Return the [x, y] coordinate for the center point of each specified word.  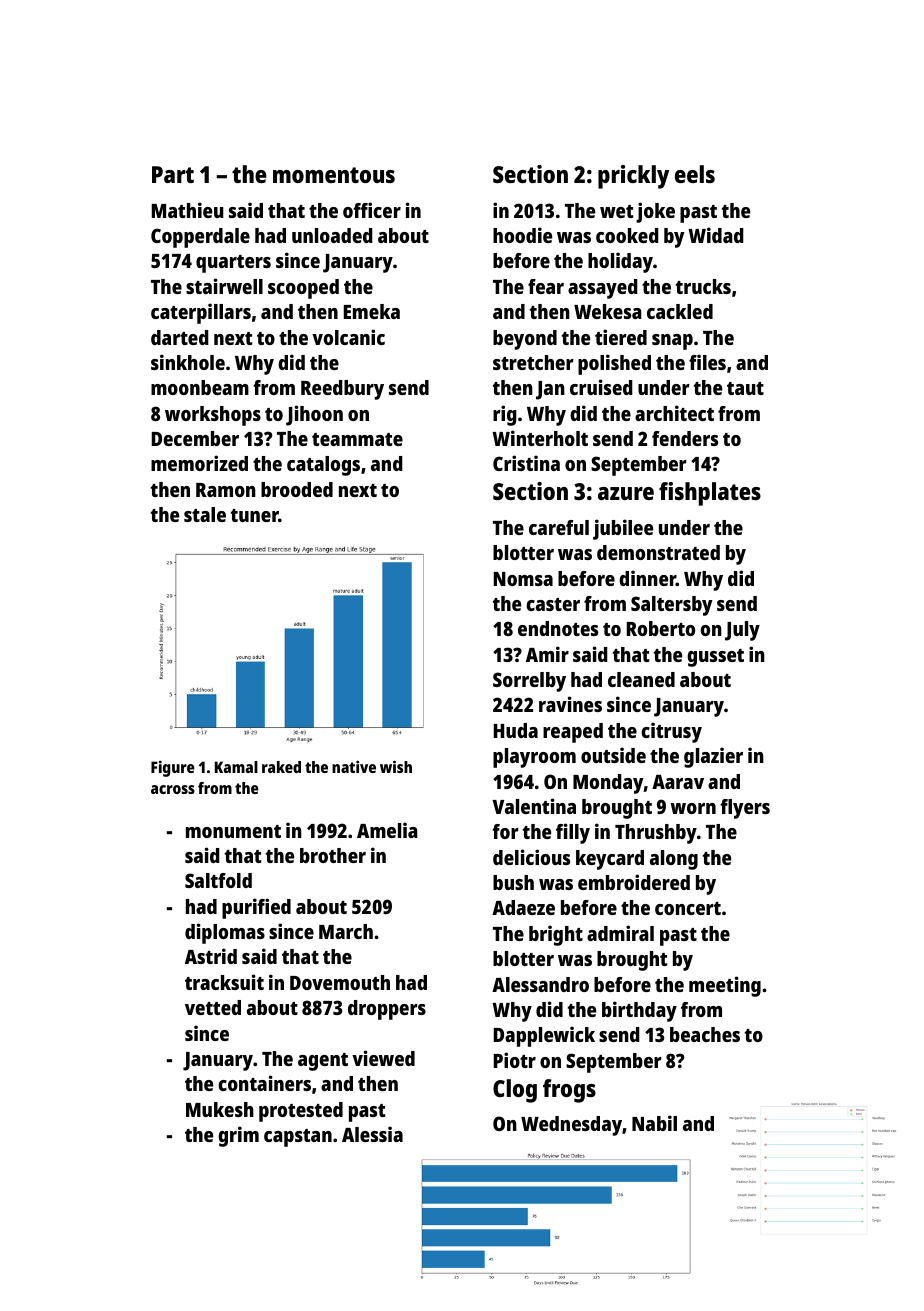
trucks [703, 286]
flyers [745, 809]
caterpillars [201, 313]
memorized [199, 463]
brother [333, 855]
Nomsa [523, 579]
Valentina [534, 806]
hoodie [522, 235]
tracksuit [224, 982]
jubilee [623, 529]
